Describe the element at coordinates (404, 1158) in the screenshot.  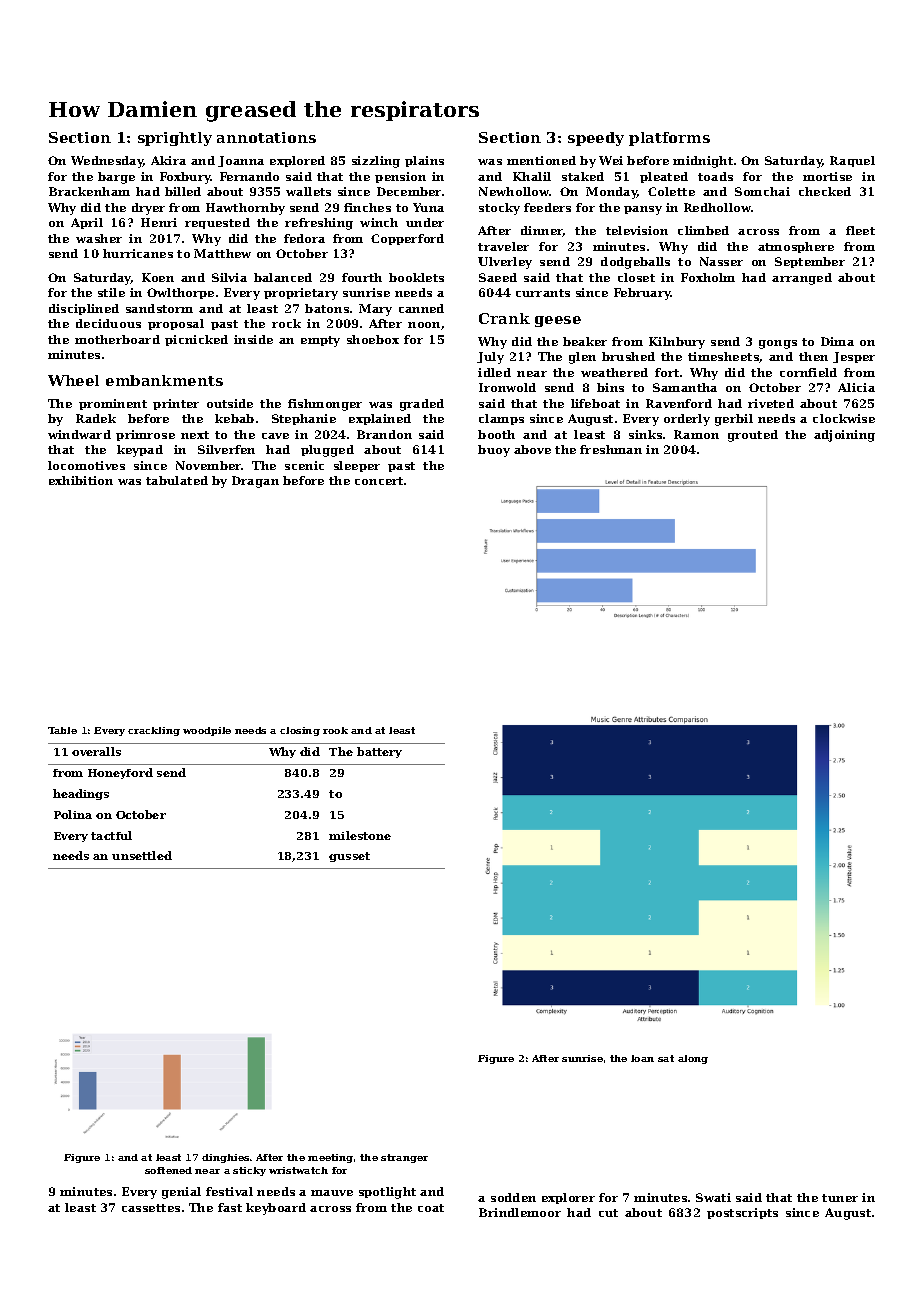
I see `stranger` at that location.
